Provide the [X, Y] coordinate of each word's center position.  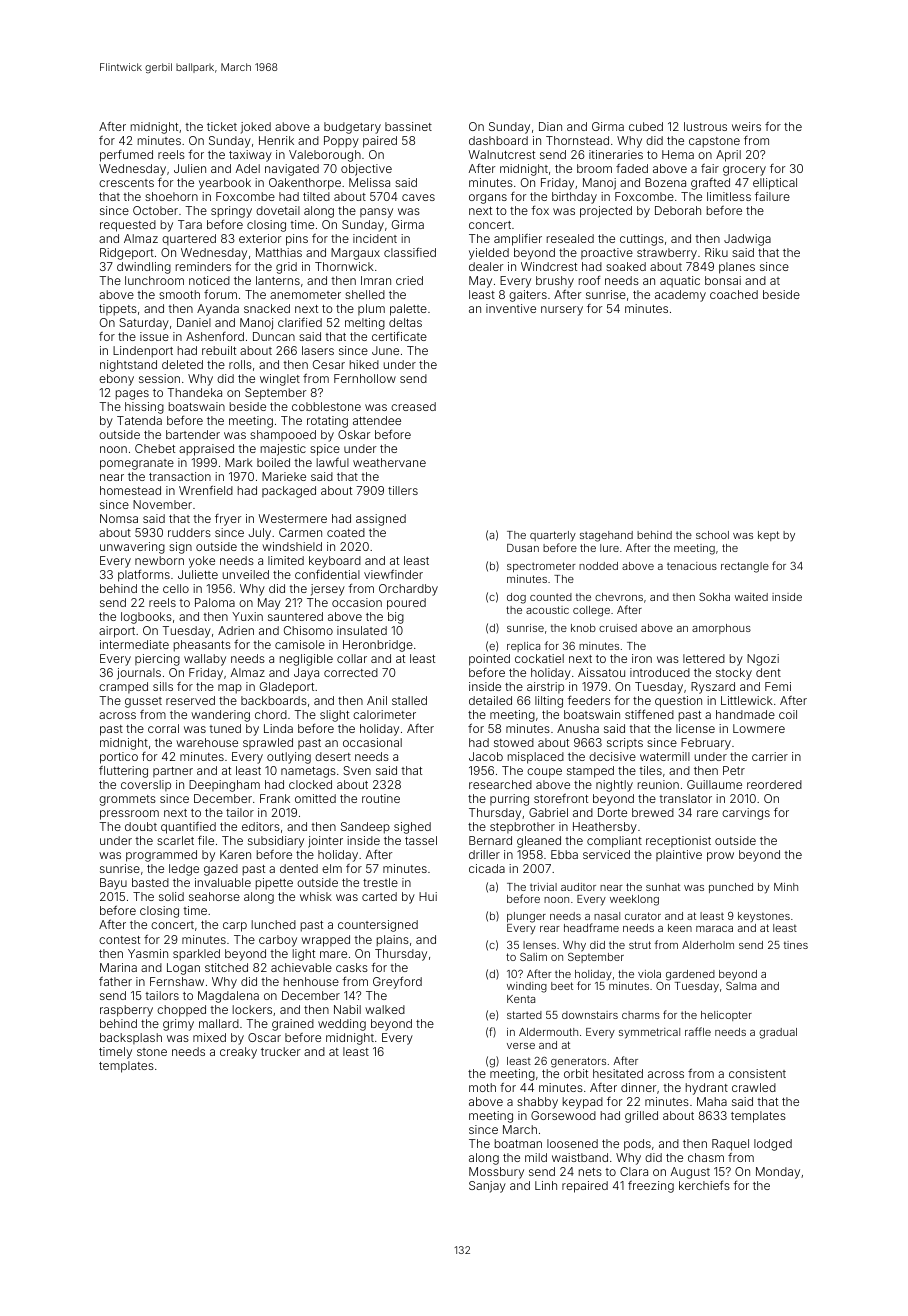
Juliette [198, 574]
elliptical [775, 184]
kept [768, 536]
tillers [403, 490]
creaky [238, 1053]
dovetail [278, 210]
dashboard [498, 140]
